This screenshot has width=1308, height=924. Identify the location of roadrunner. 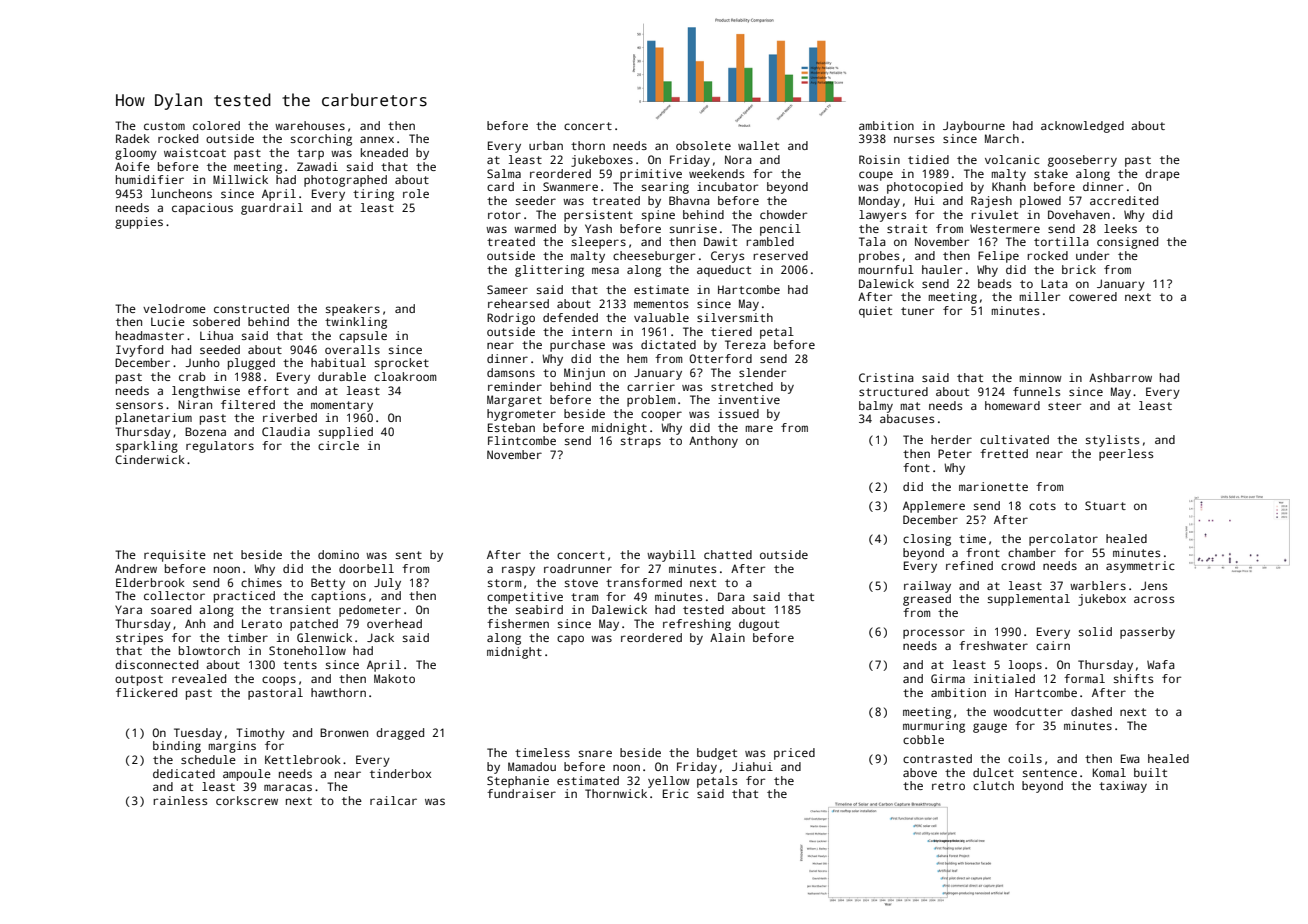
(578, 568).
